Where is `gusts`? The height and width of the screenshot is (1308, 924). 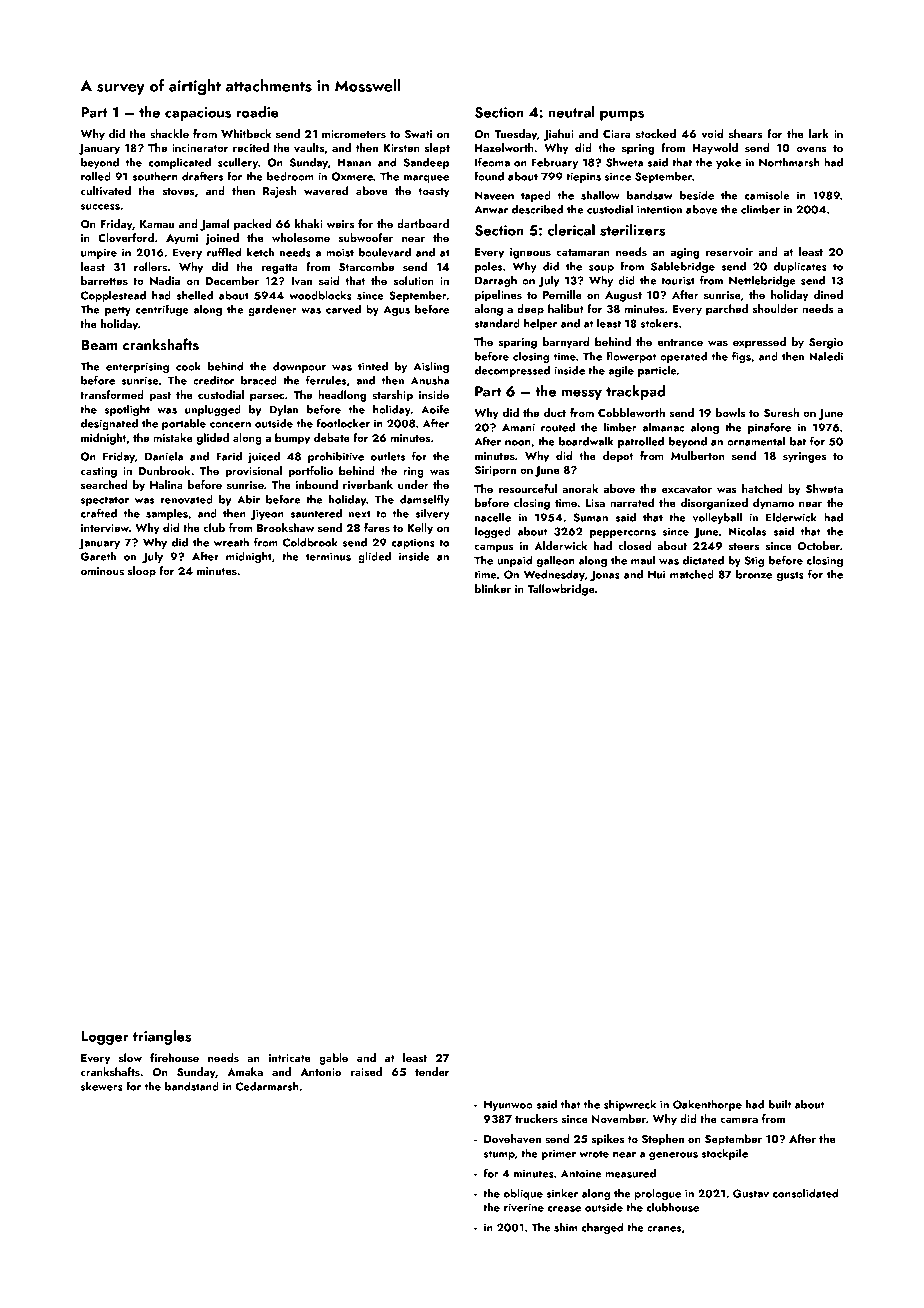
gusts is located at coordinates (790, 576).
